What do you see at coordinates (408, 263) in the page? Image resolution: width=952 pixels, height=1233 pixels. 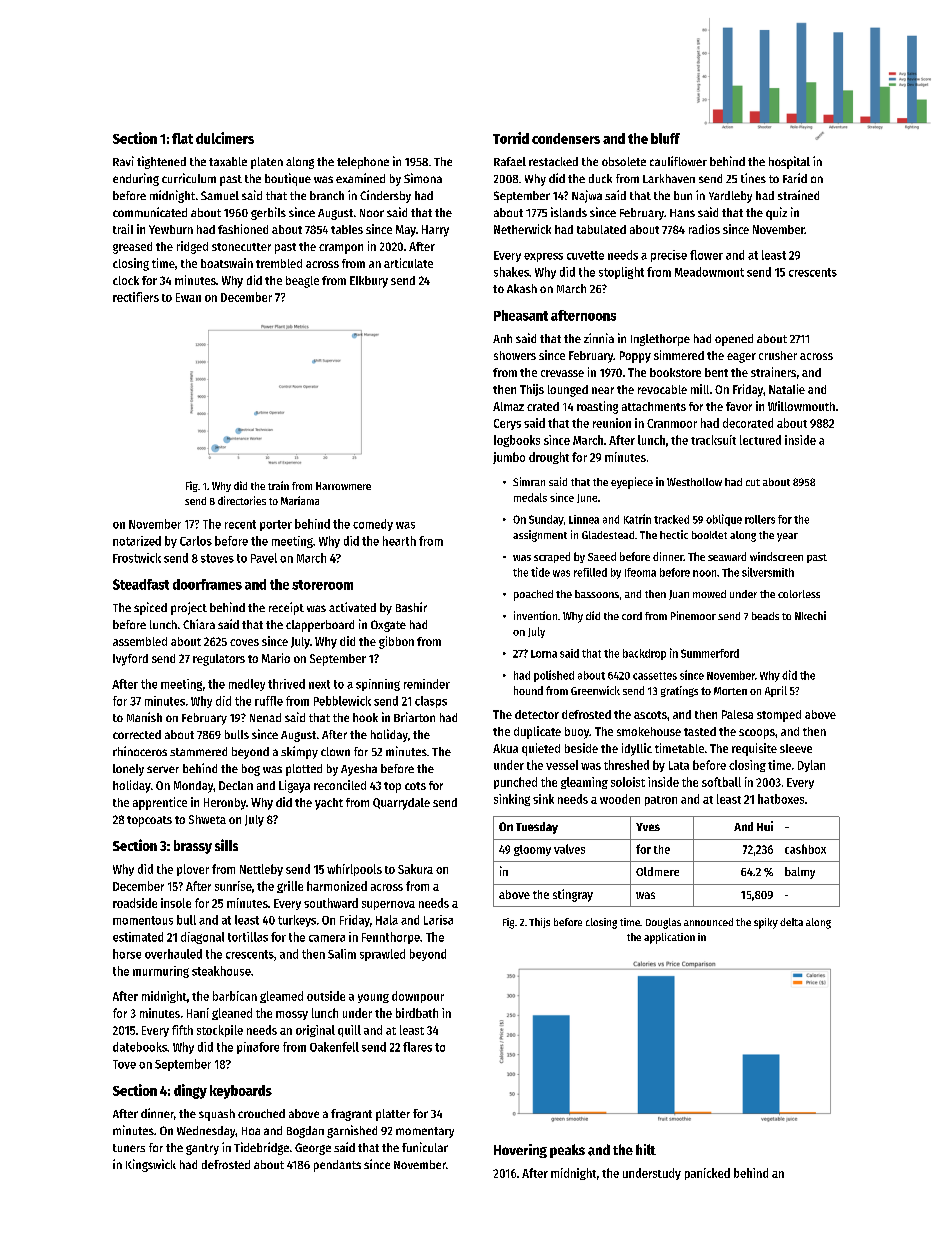 I see `articulate` at bounding box center [408, 263].
